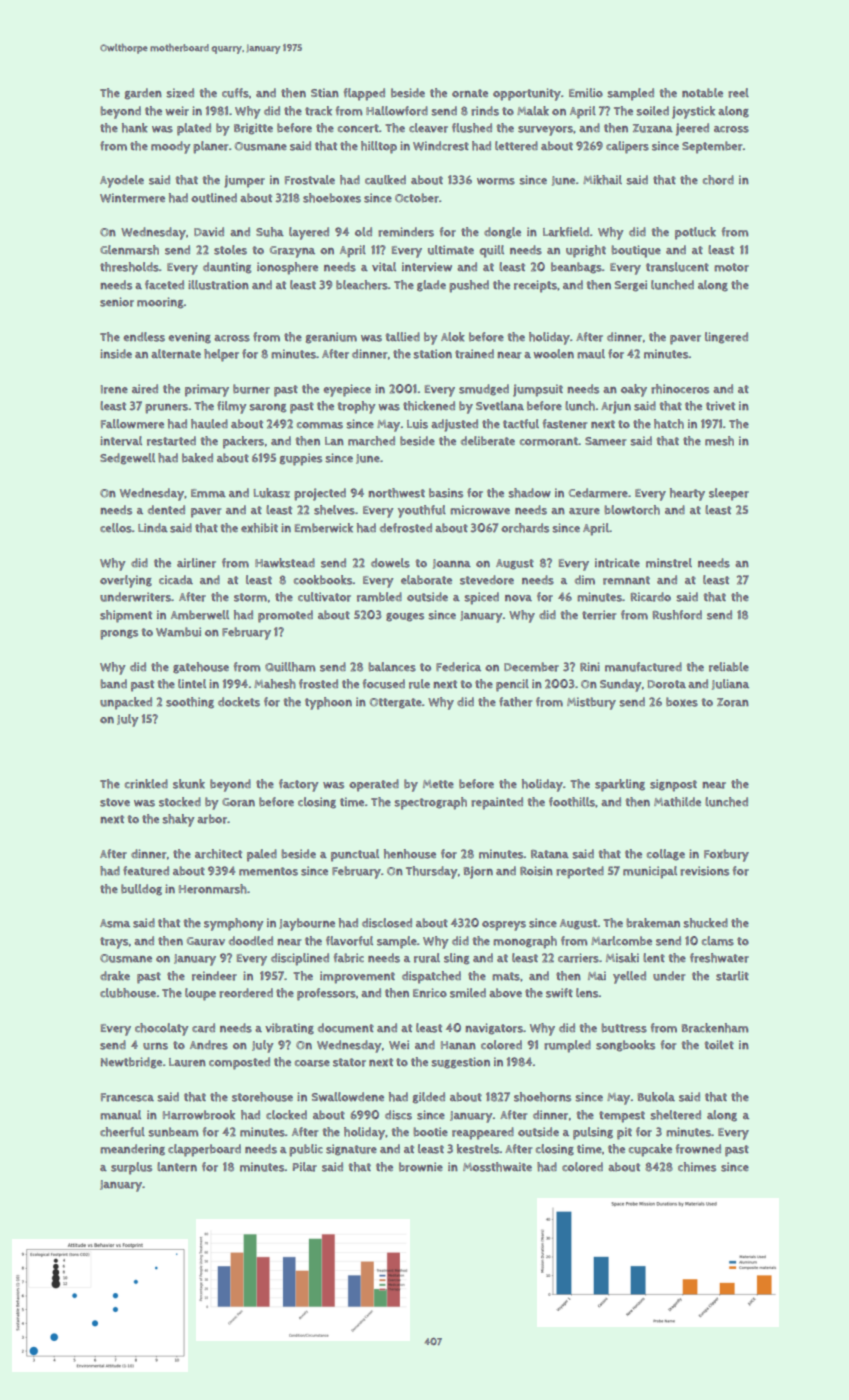 This screenshot has height=1400, width=849. I want to click on trivet, so click(720, 406).
